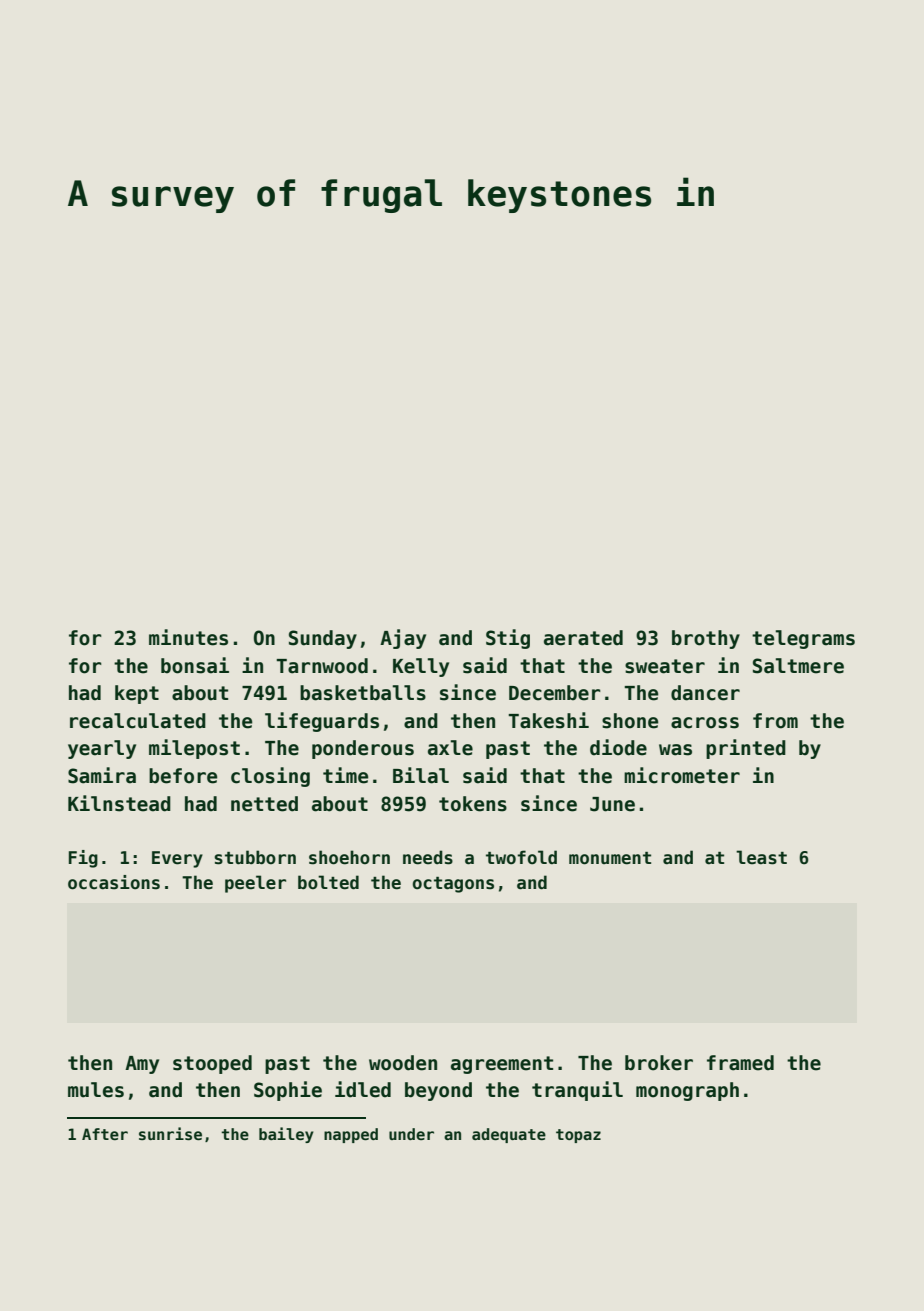 This page has width=924, height=1311. I want to click on Every, so click(177, 859).
